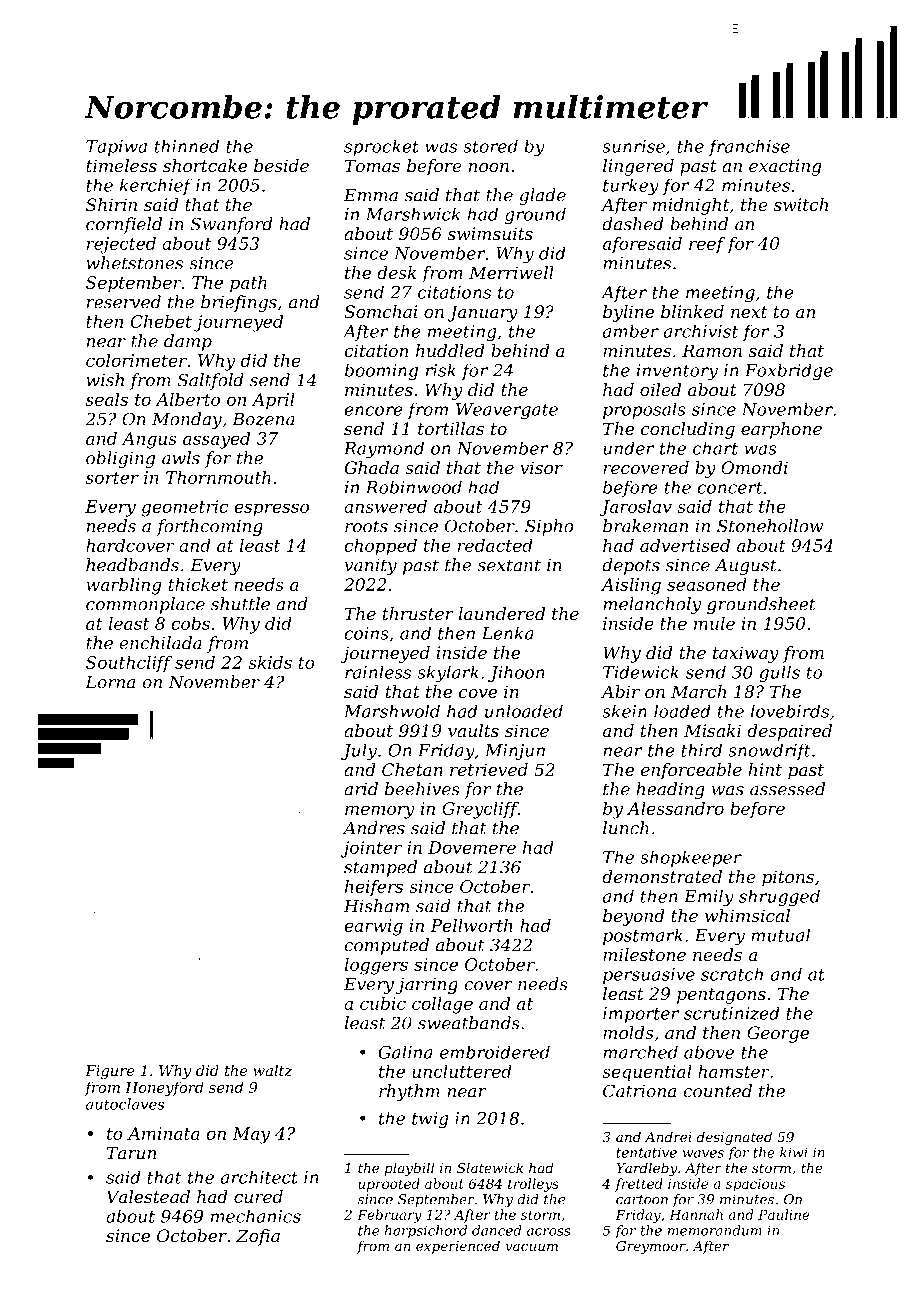 The height and width of the screenshot is (1308, 924). I want to click on booming, so click(381, 372).
